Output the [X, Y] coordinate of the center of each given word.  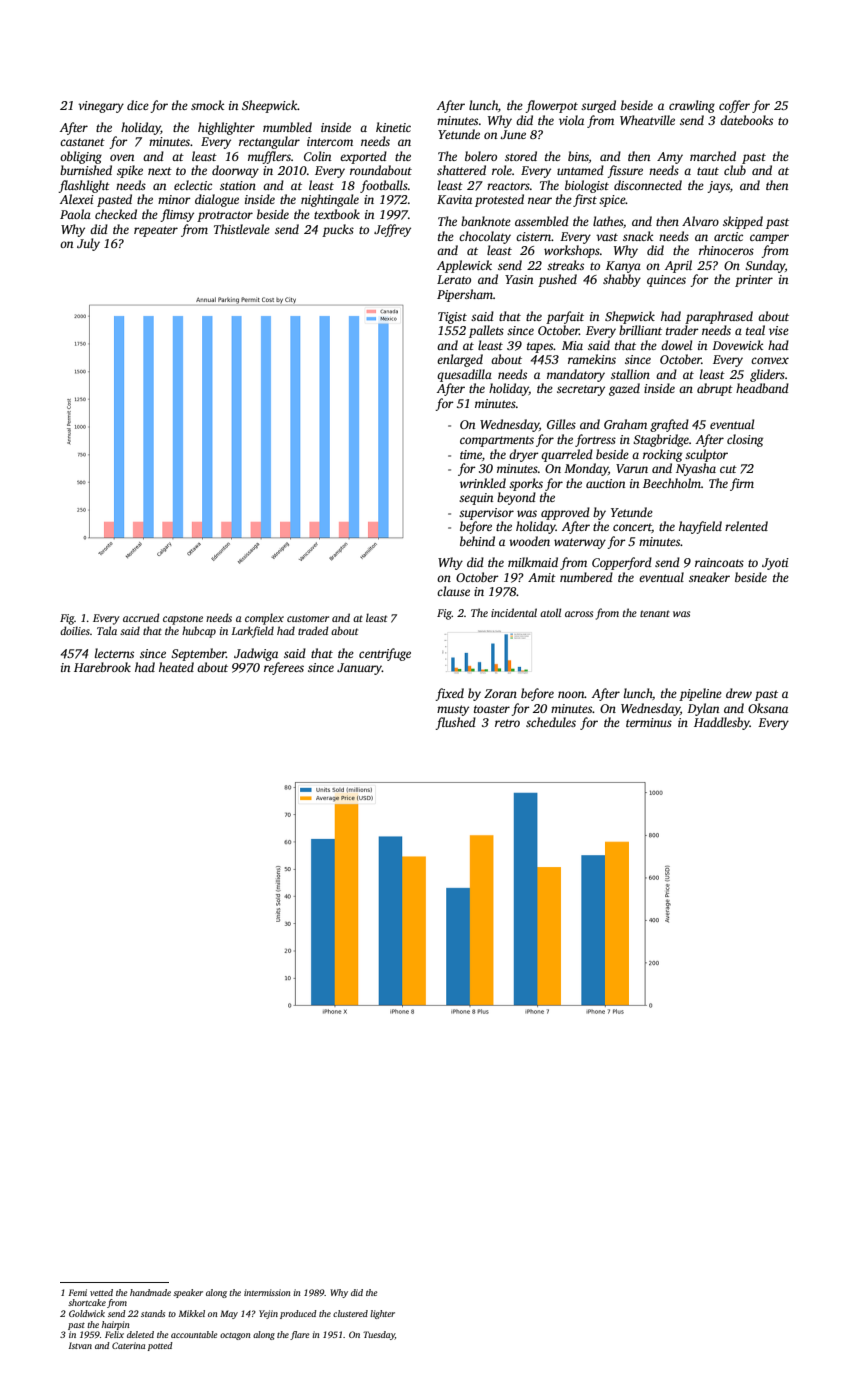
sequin [476, 499]
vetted [101, 1292]
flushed [455, 723]
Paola [75, 214]
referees [284, 668]
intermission [267, 1292]
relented [746, 526]
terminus [649, 722]
